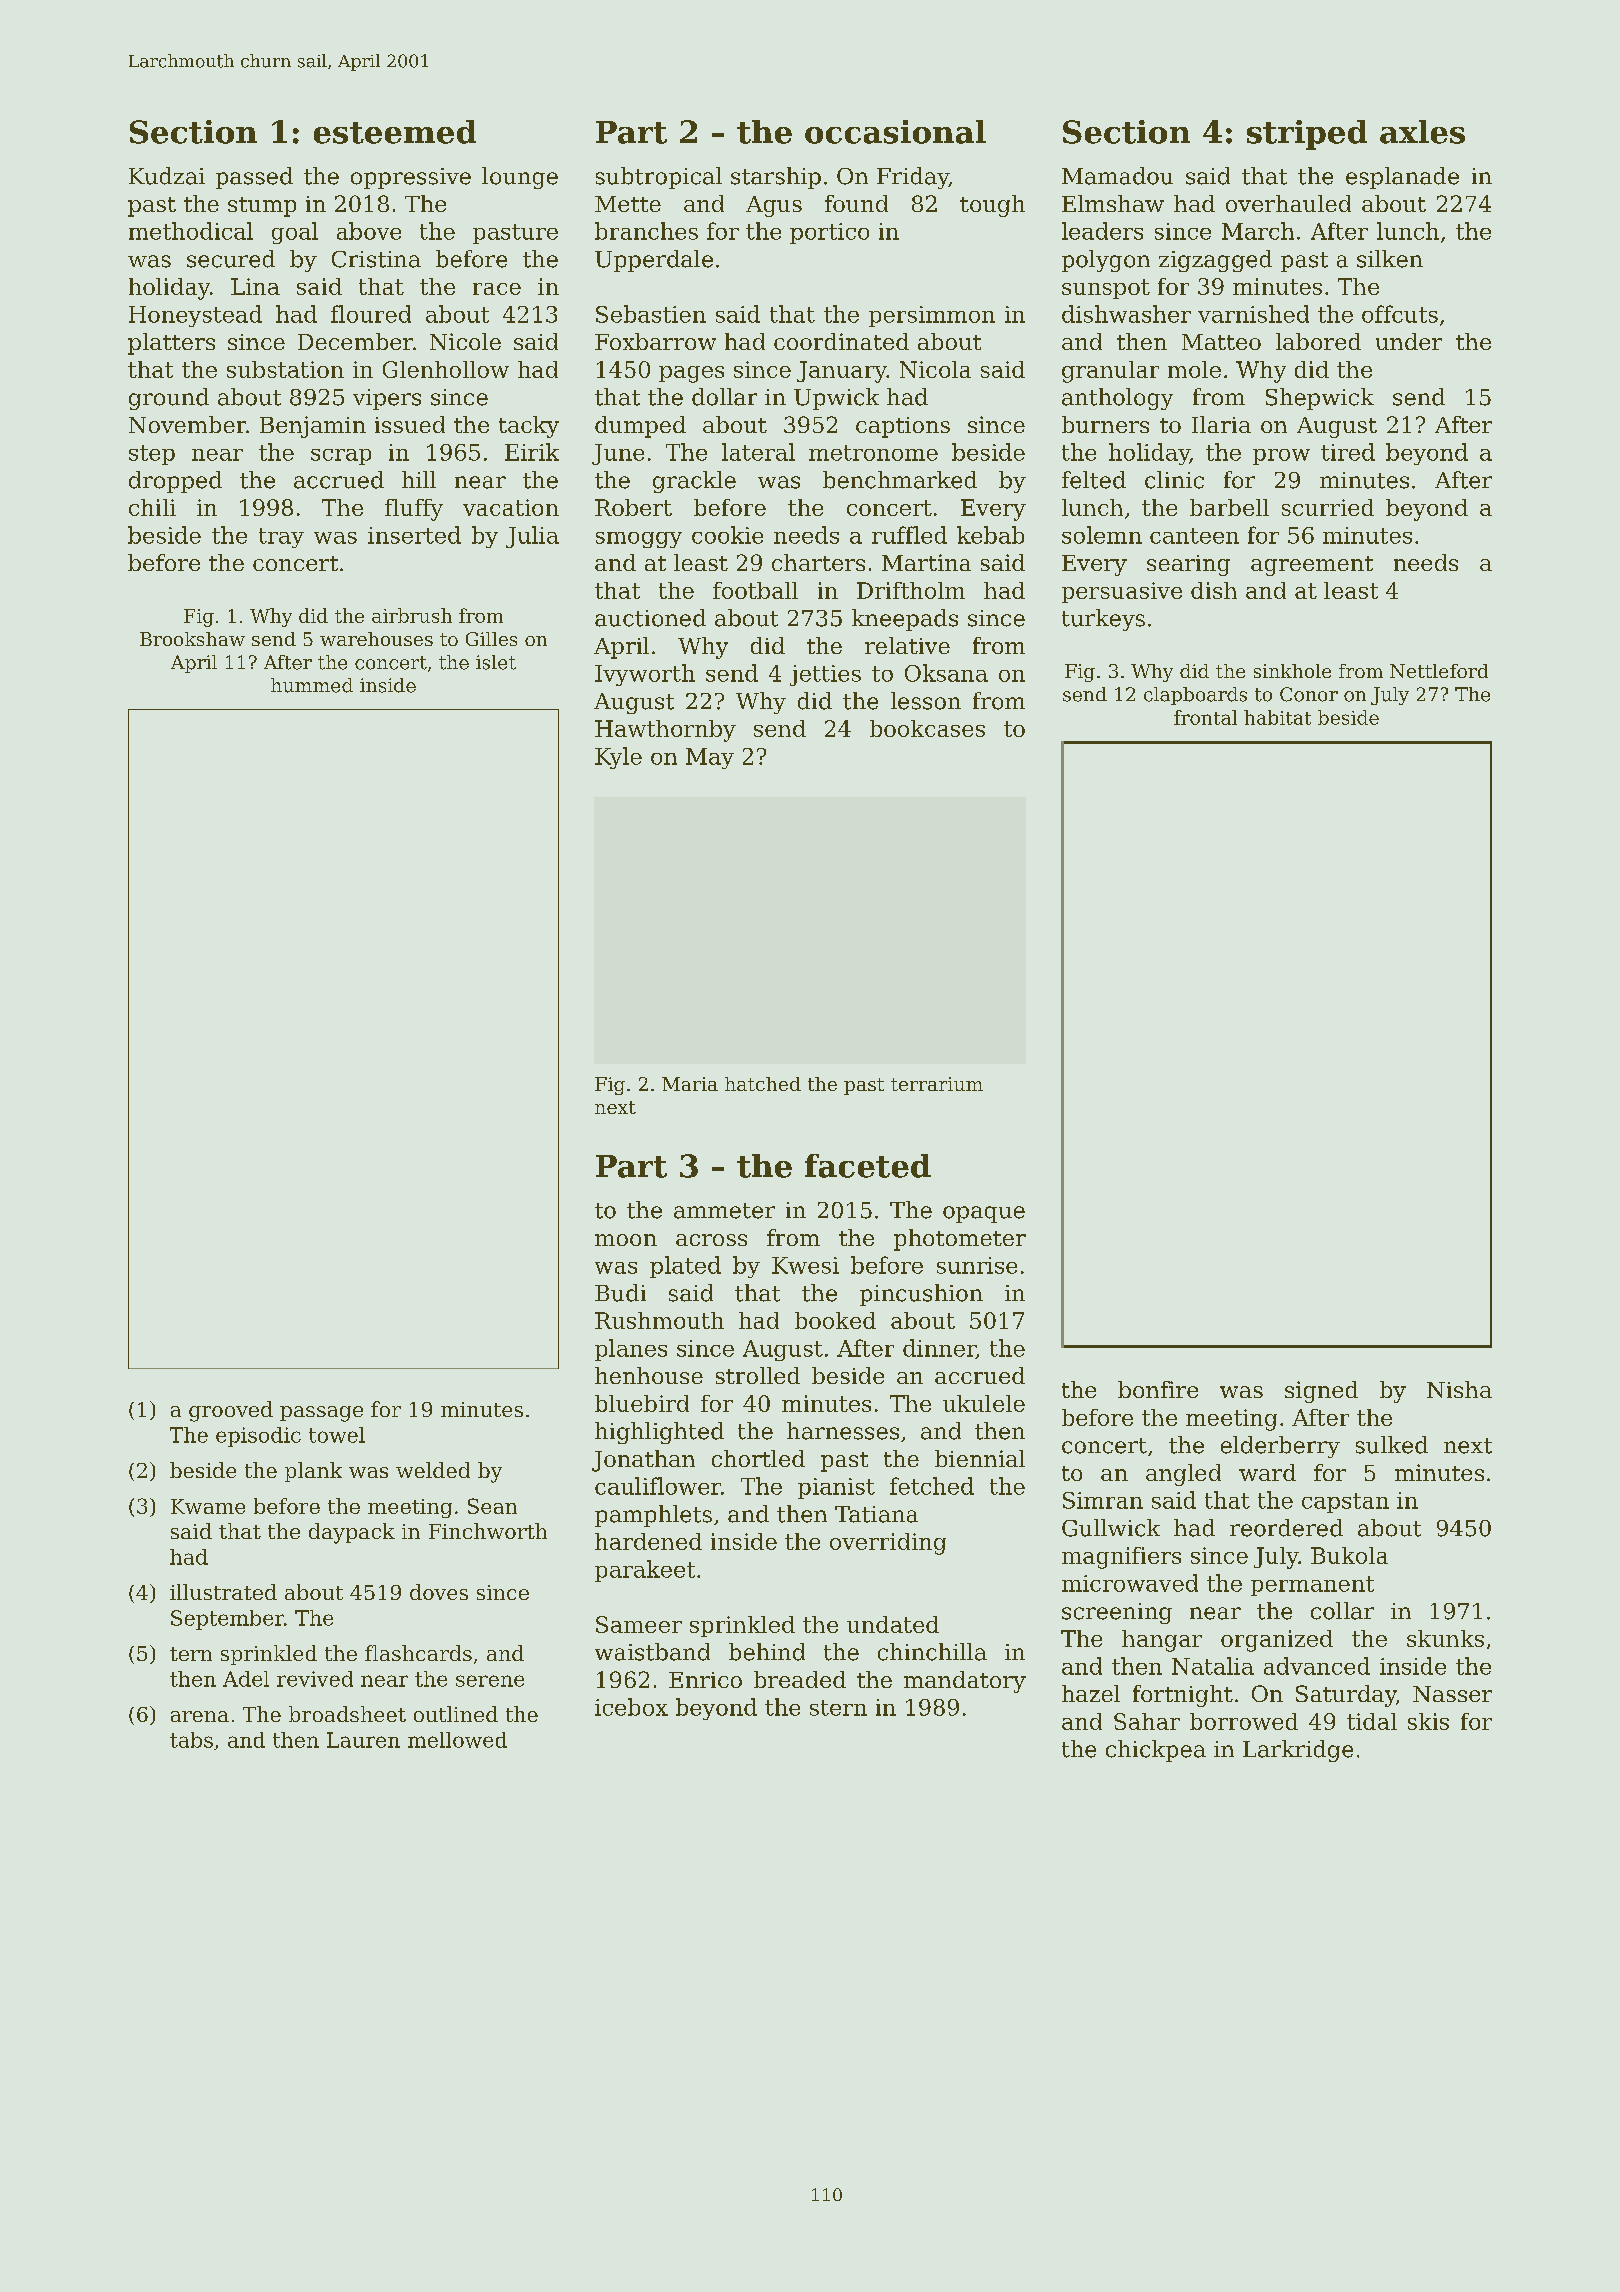 Image resolution: width=1620 pixels, height=2292 pixels. What do you see at coordinates (1277, 717) in the page?
I see `habitat` at bounding box center [1277, 717].
